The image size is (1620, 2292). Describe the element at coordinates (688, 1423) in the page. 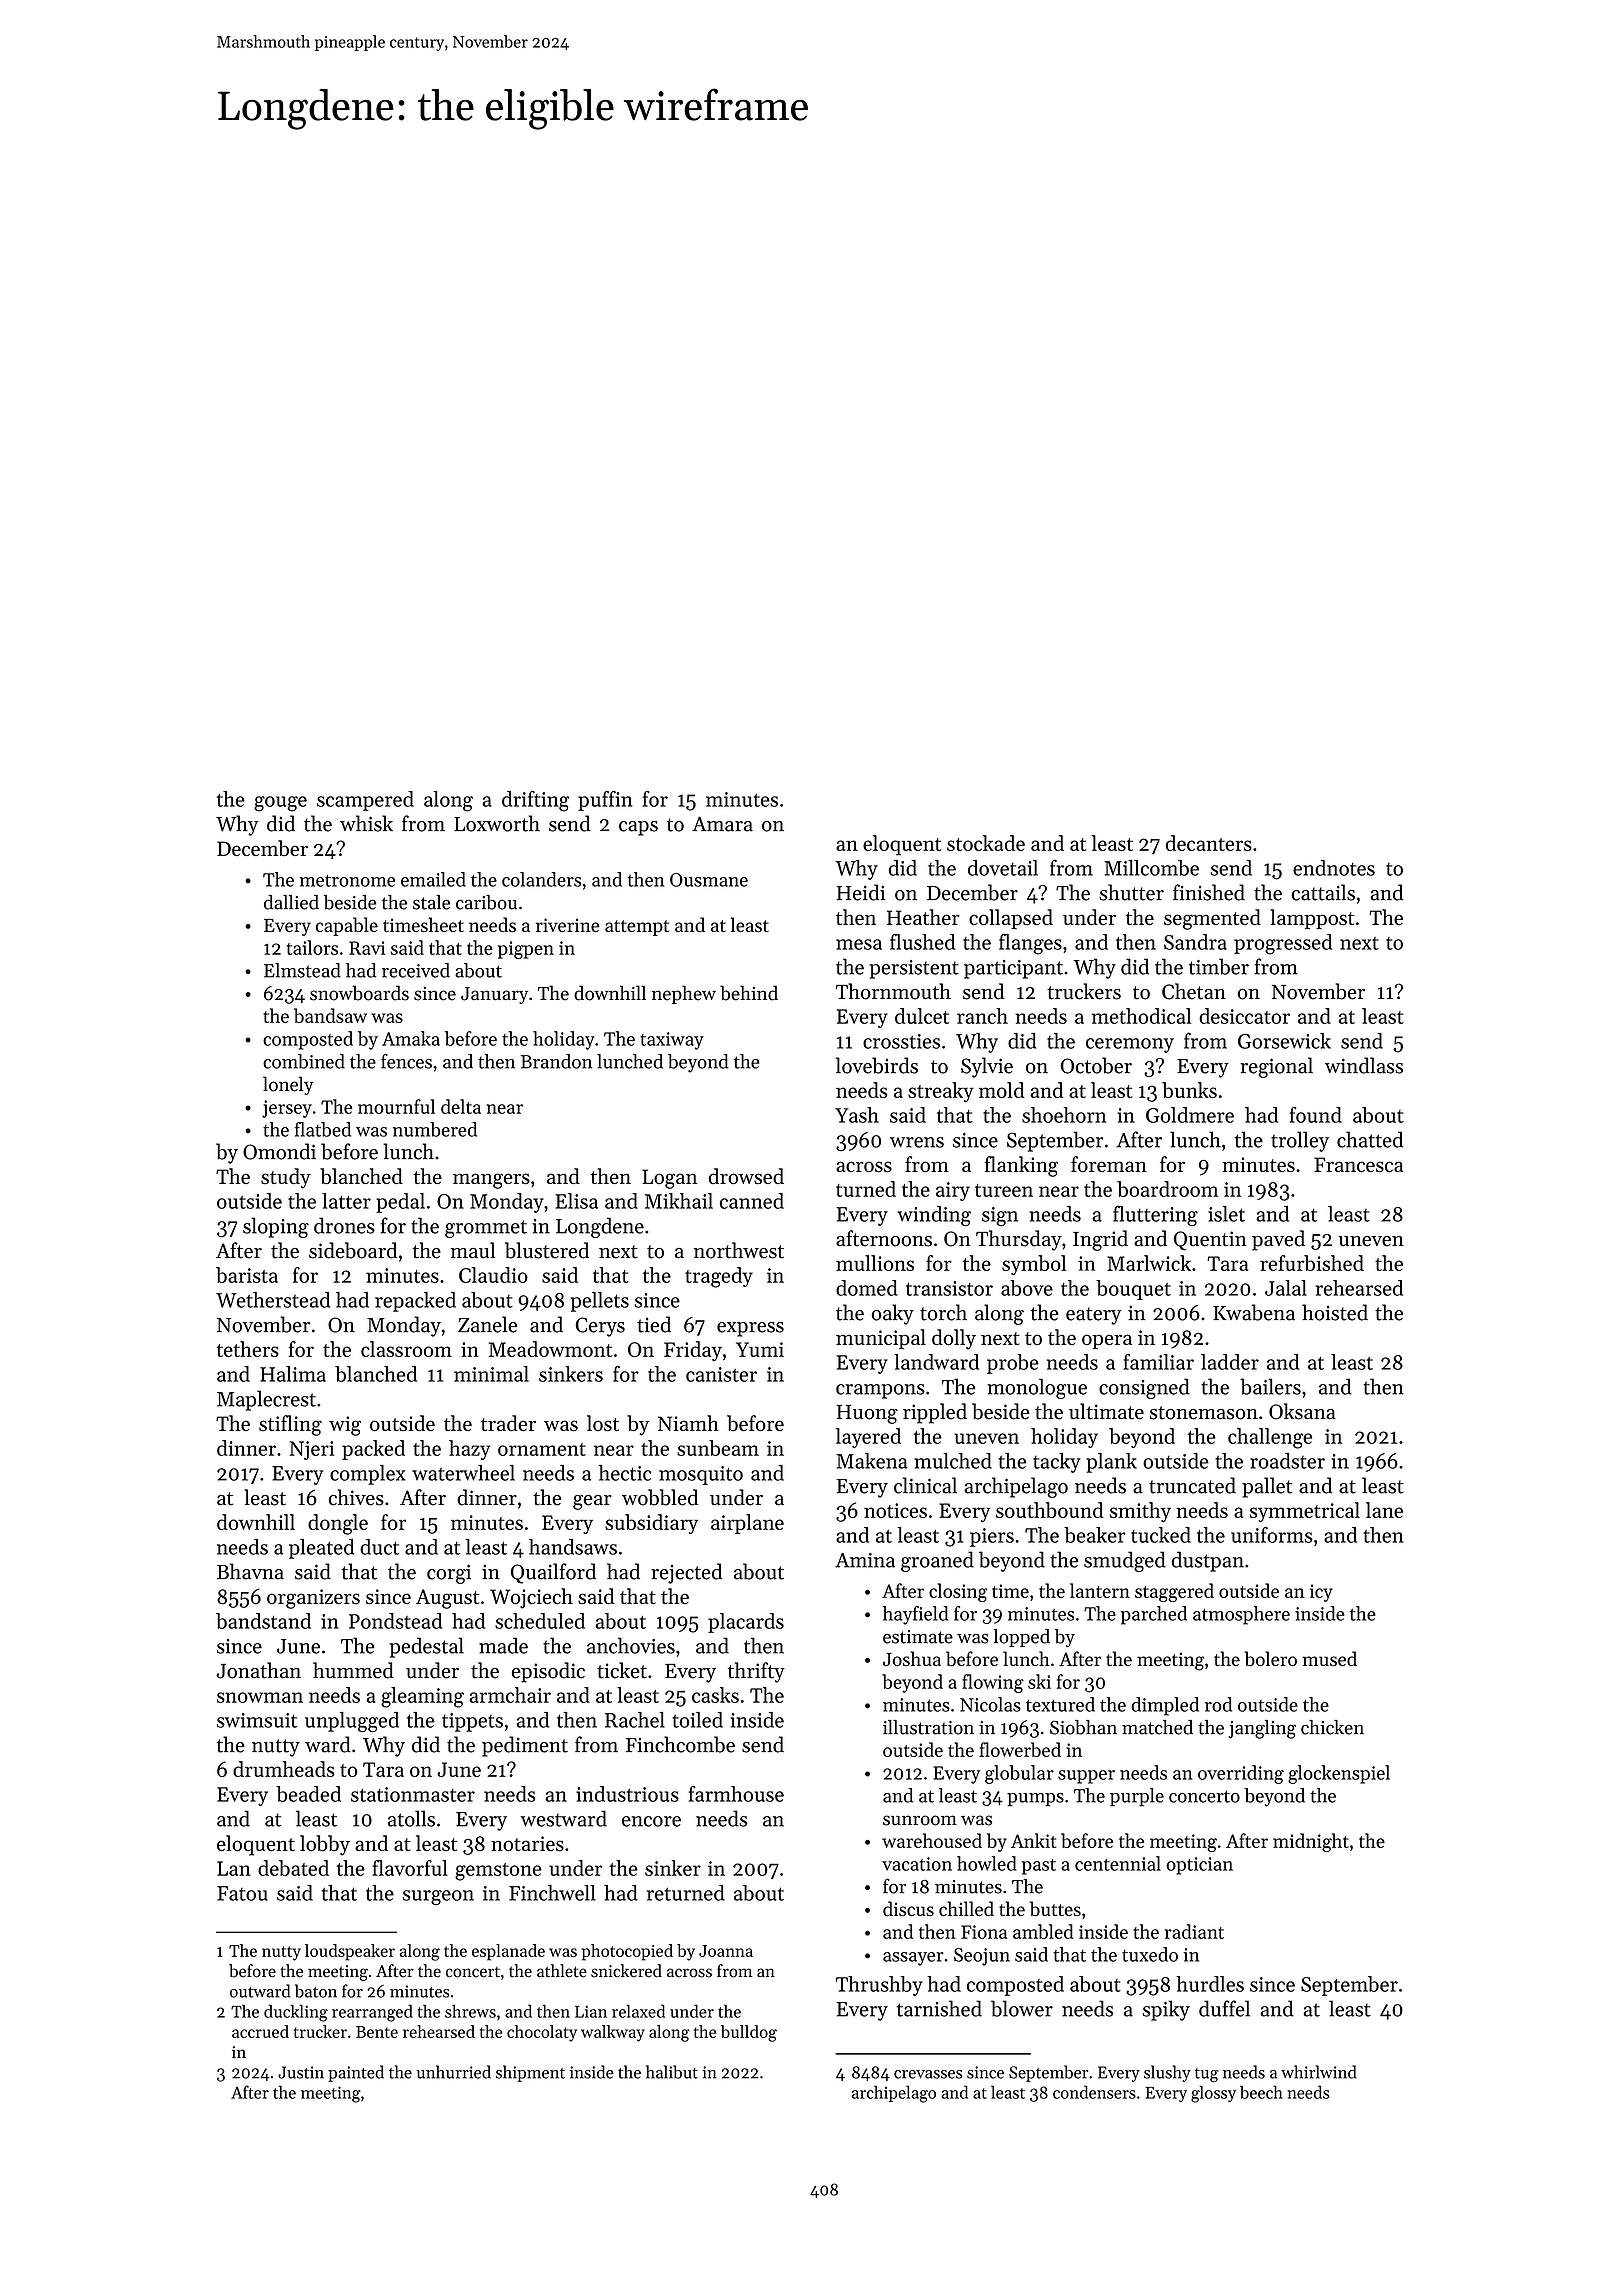

I see `Niamh` at that location.
